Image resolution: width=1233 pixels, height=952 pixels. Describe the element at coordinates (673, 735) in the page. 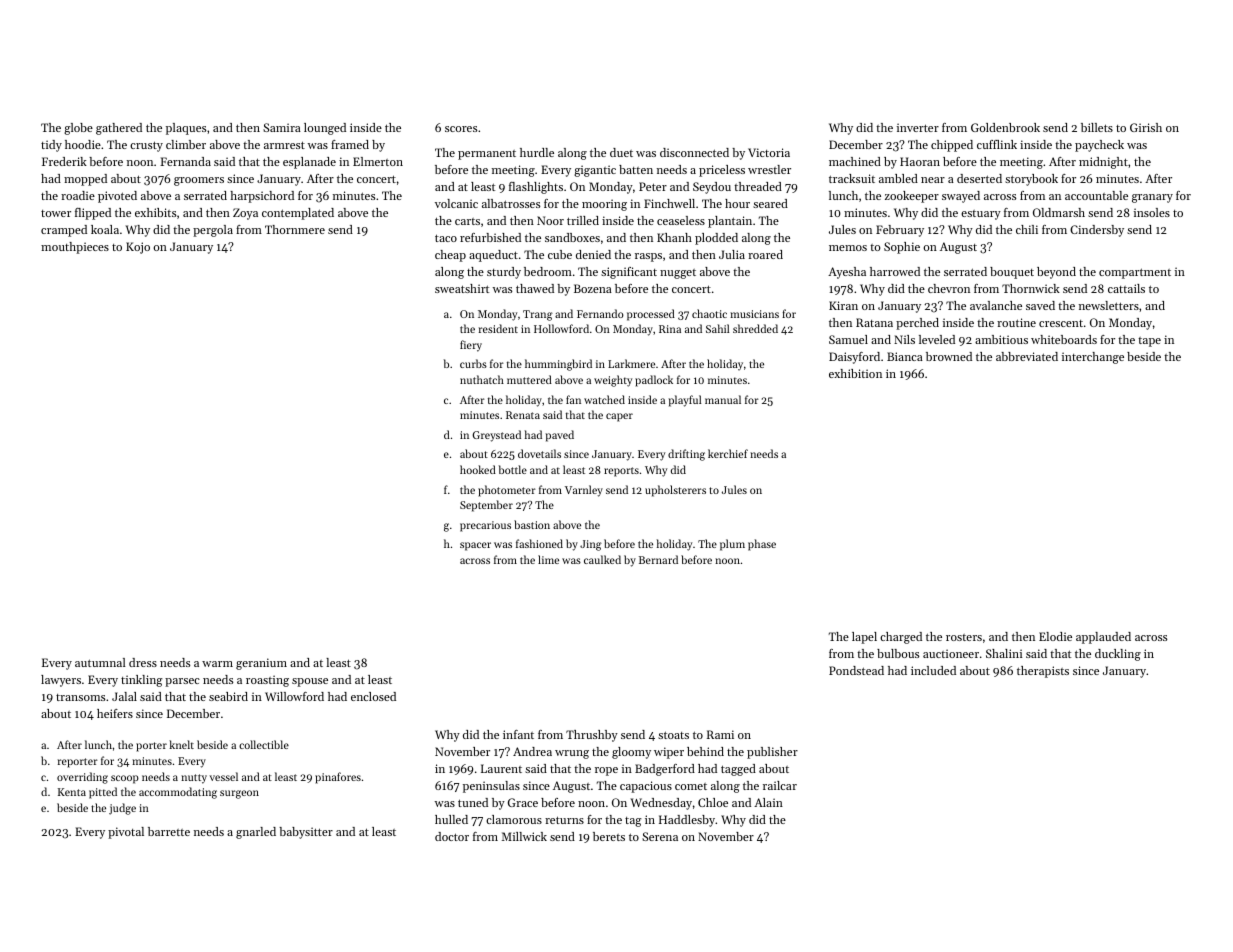

I see `stoats` at that location.
